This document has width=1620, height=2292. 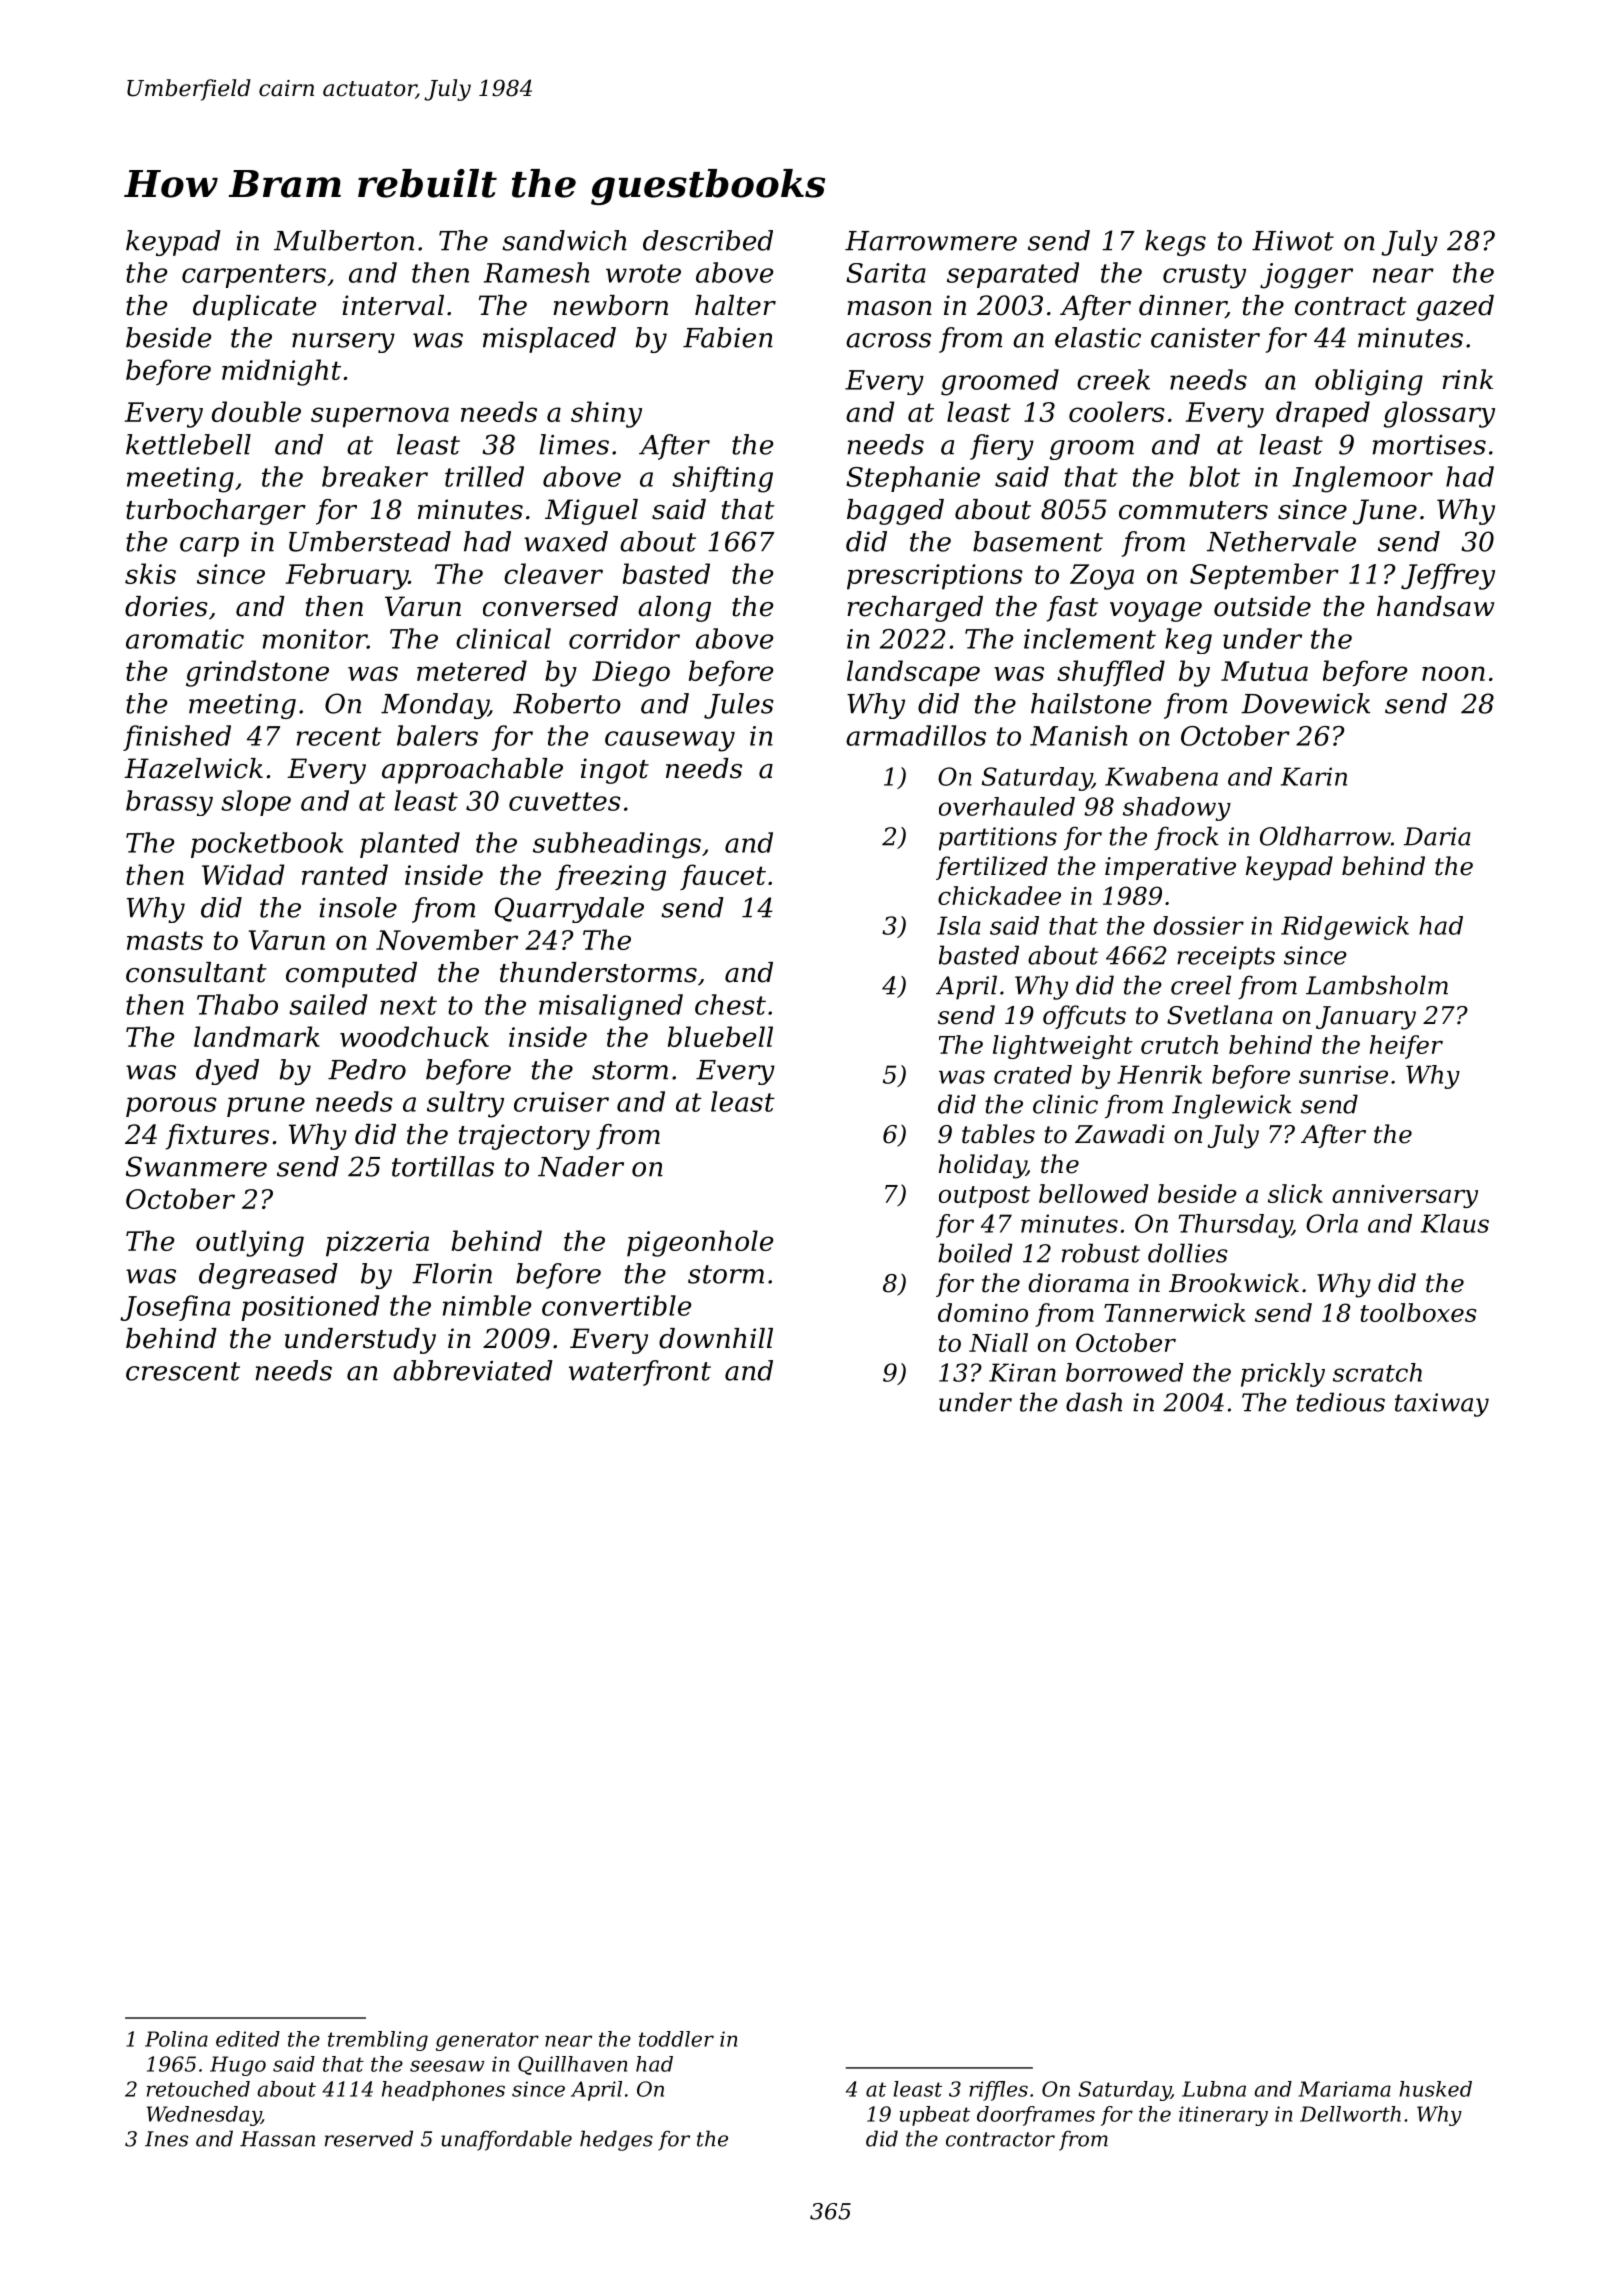 What do you see at coordinates (370, 541) in the document?
I see `Umberstead` at bounding box center [370, 541].
